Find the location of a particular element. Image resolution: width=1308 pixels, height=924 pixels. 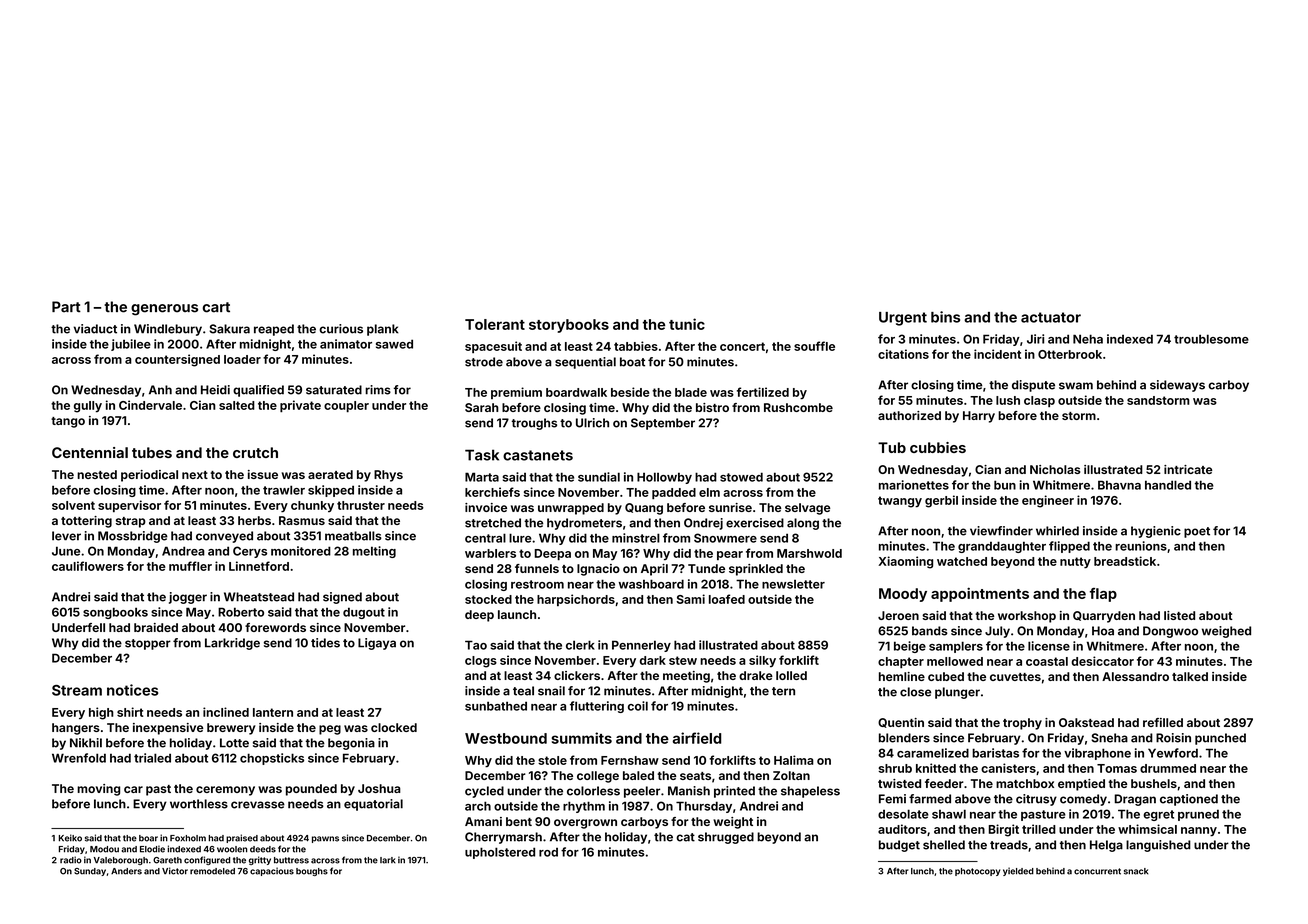

talked is located at coordinates (1190, 676).
